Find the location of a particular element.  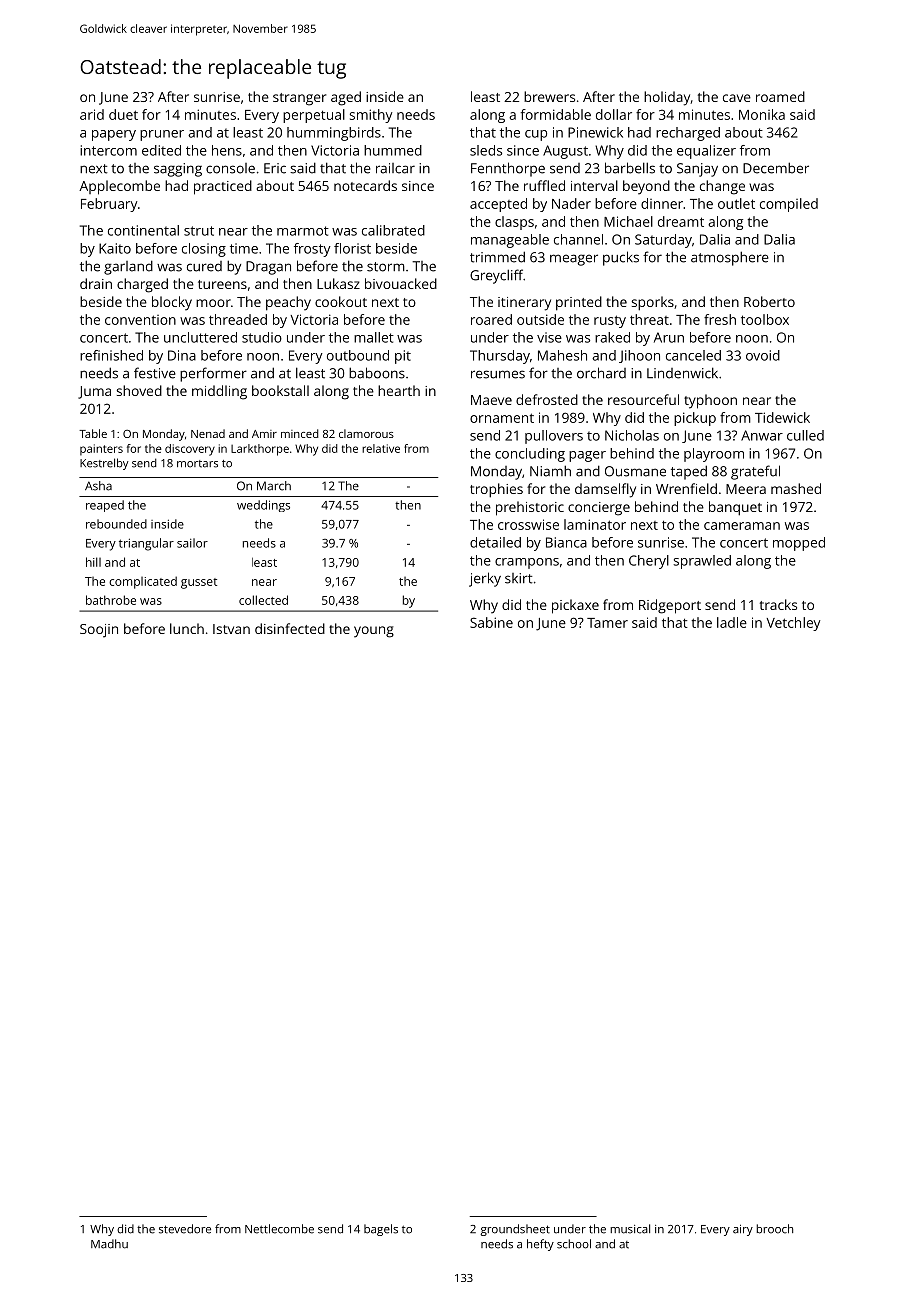

young is located at coordinates (374, 632).
